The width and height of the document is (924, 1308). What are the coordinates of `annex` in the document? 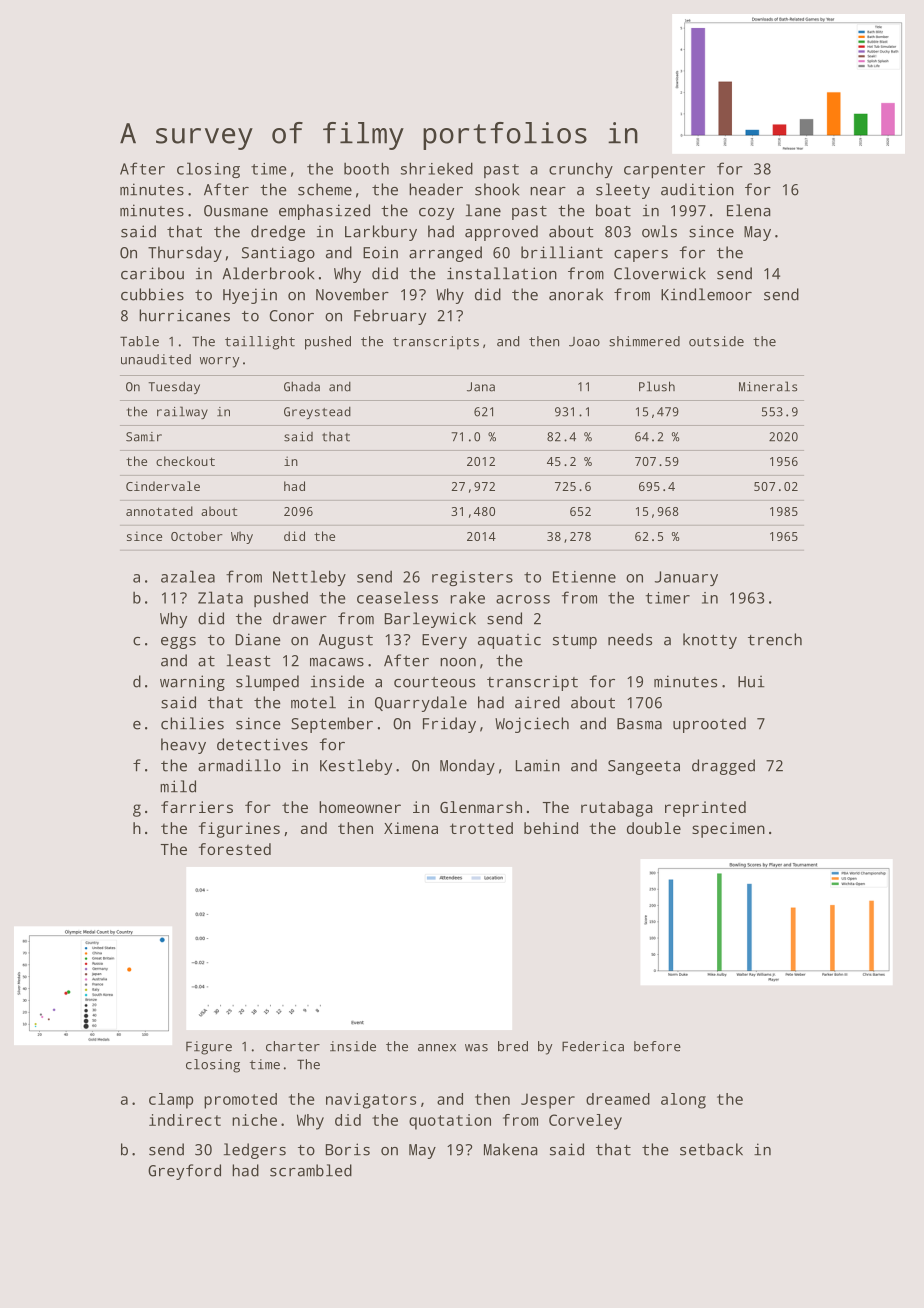 It's located at (437, 1048).
